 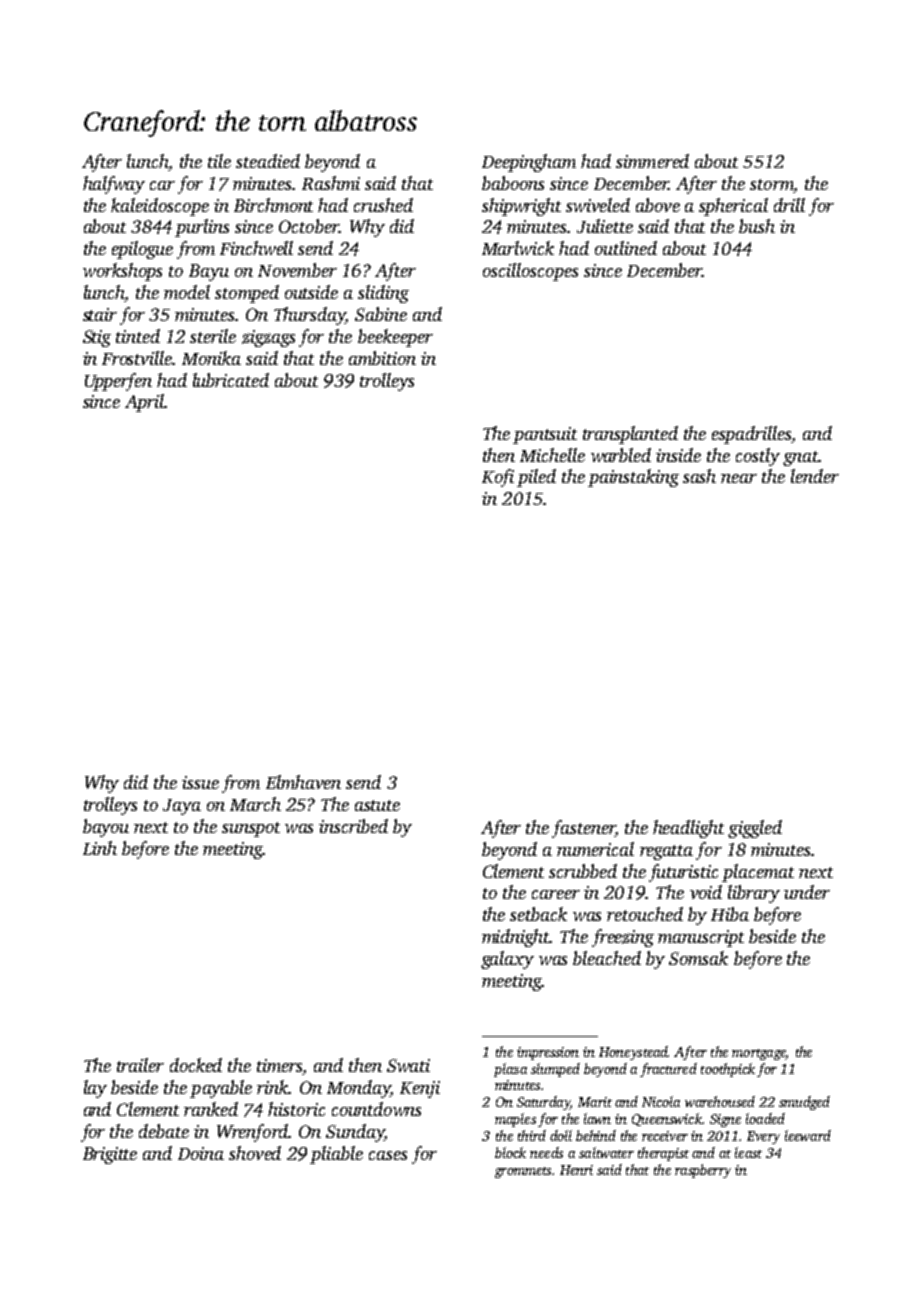 I want to click on Rashmi, so click(x=331, y=183).
